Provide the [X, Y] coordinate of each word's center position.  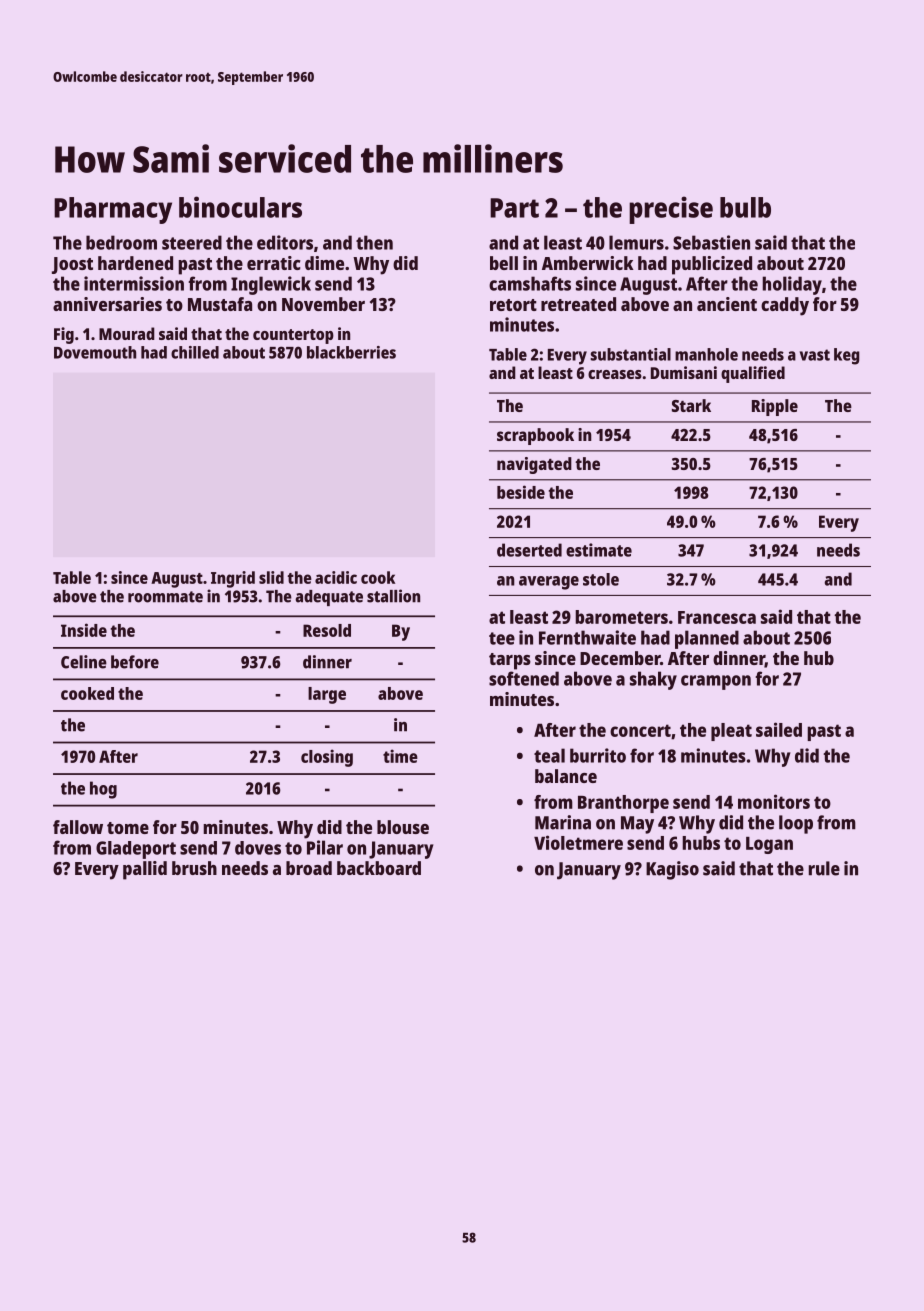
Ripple [775, 407]
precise [671, 210]
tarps [510, 661]
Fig [64, 335]
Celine [84, 662]
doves [258, 848]
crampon [716, 682]
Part [514, 208]
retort [513, 305]
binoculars [240, 207]
